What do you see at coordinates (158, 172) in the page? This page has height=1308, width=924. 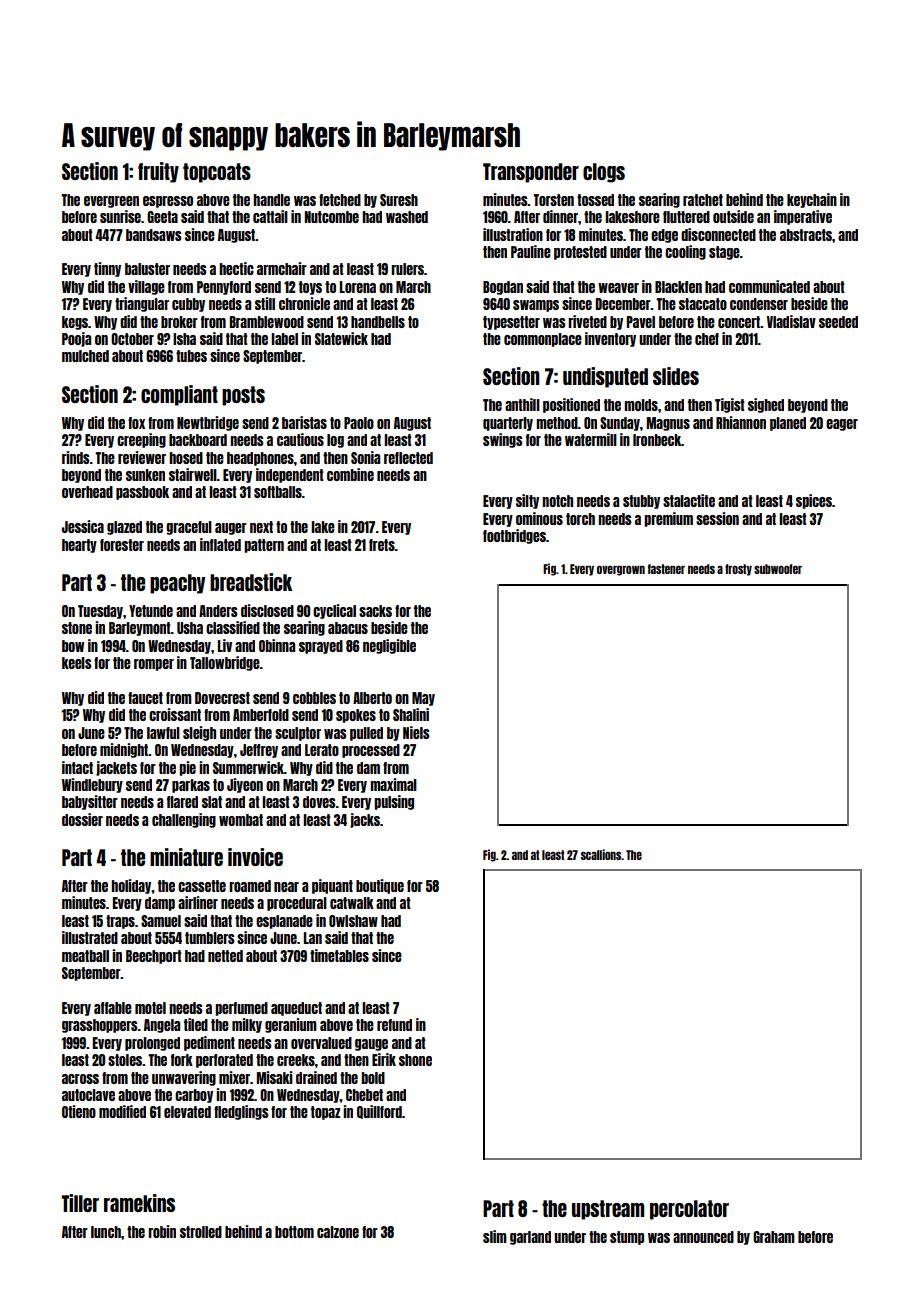 I see `fruity` at bounding box center [158, 172].
